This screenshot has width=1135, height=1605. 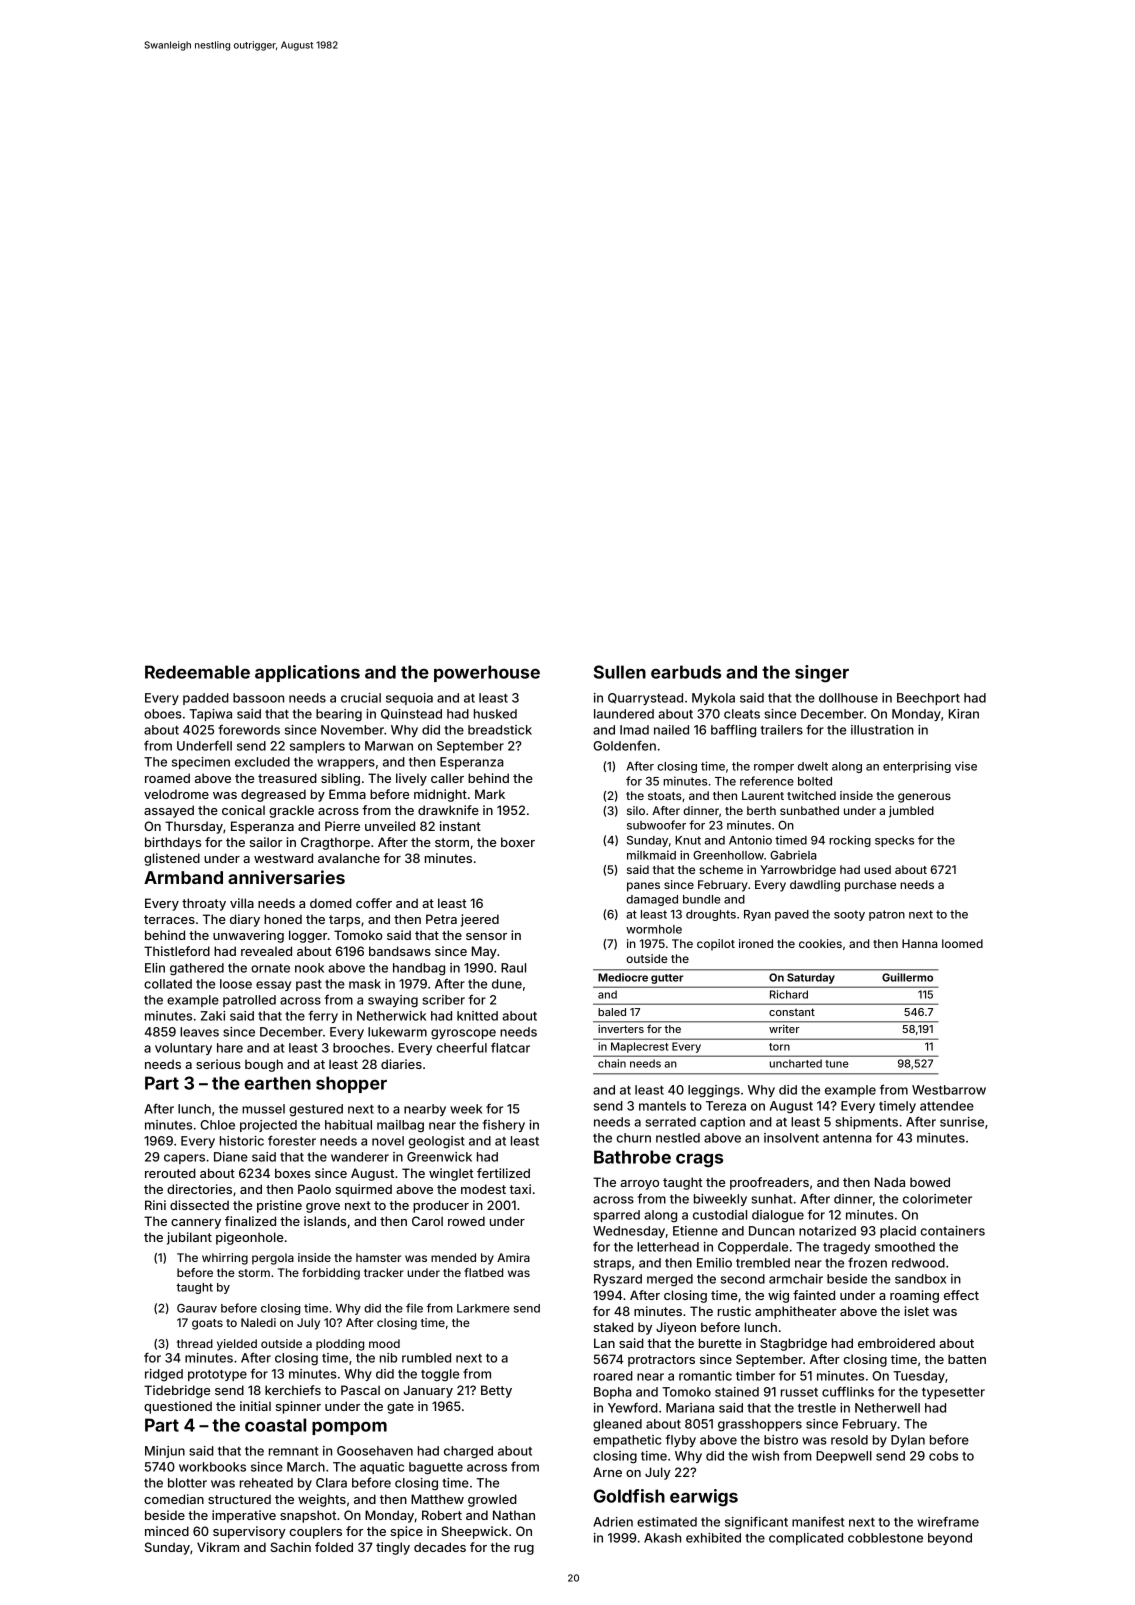 I want to click on rocking, so click(x=850, y=841).
